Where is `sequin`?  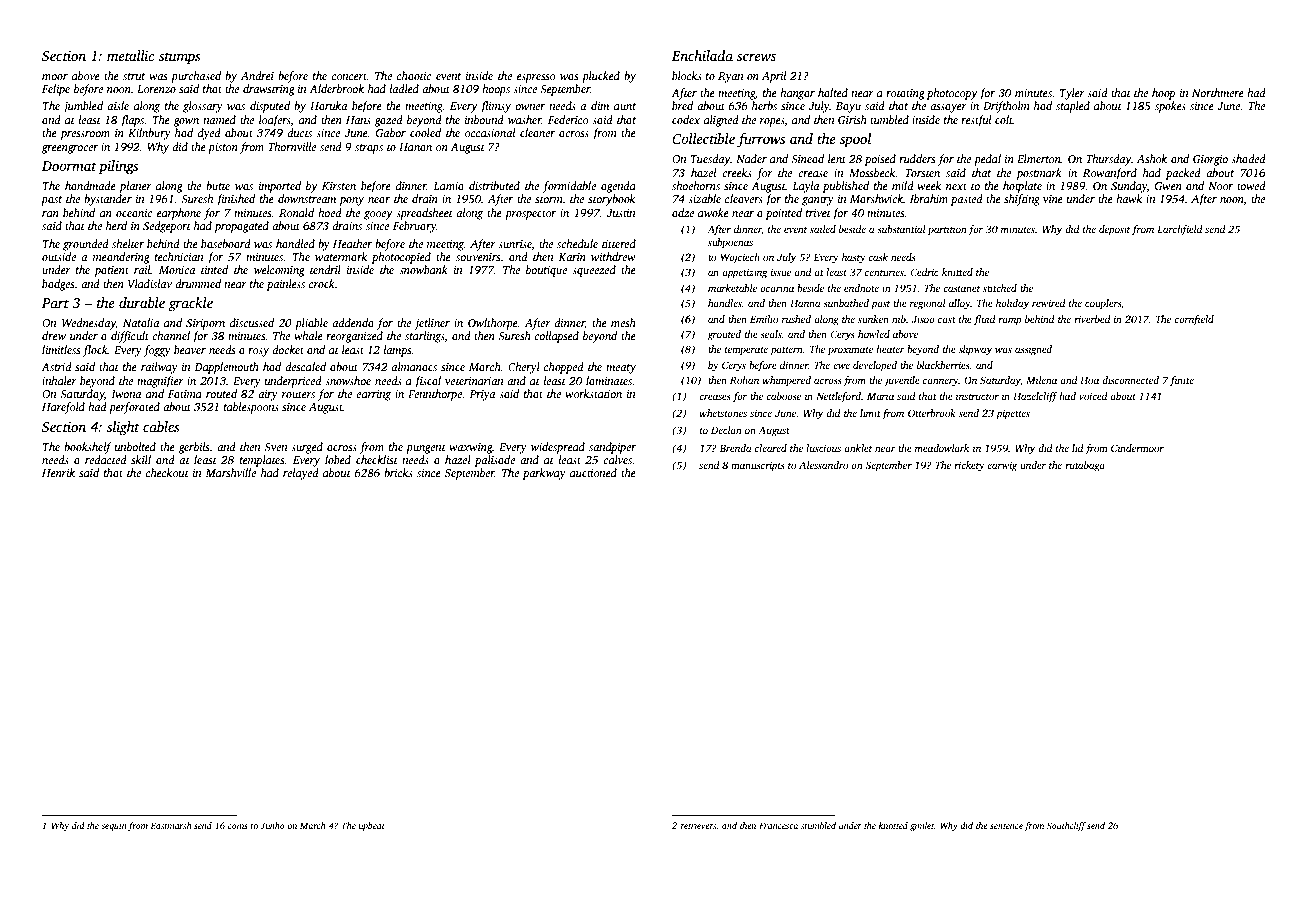
sequin is located at coordinates (114, 826).
